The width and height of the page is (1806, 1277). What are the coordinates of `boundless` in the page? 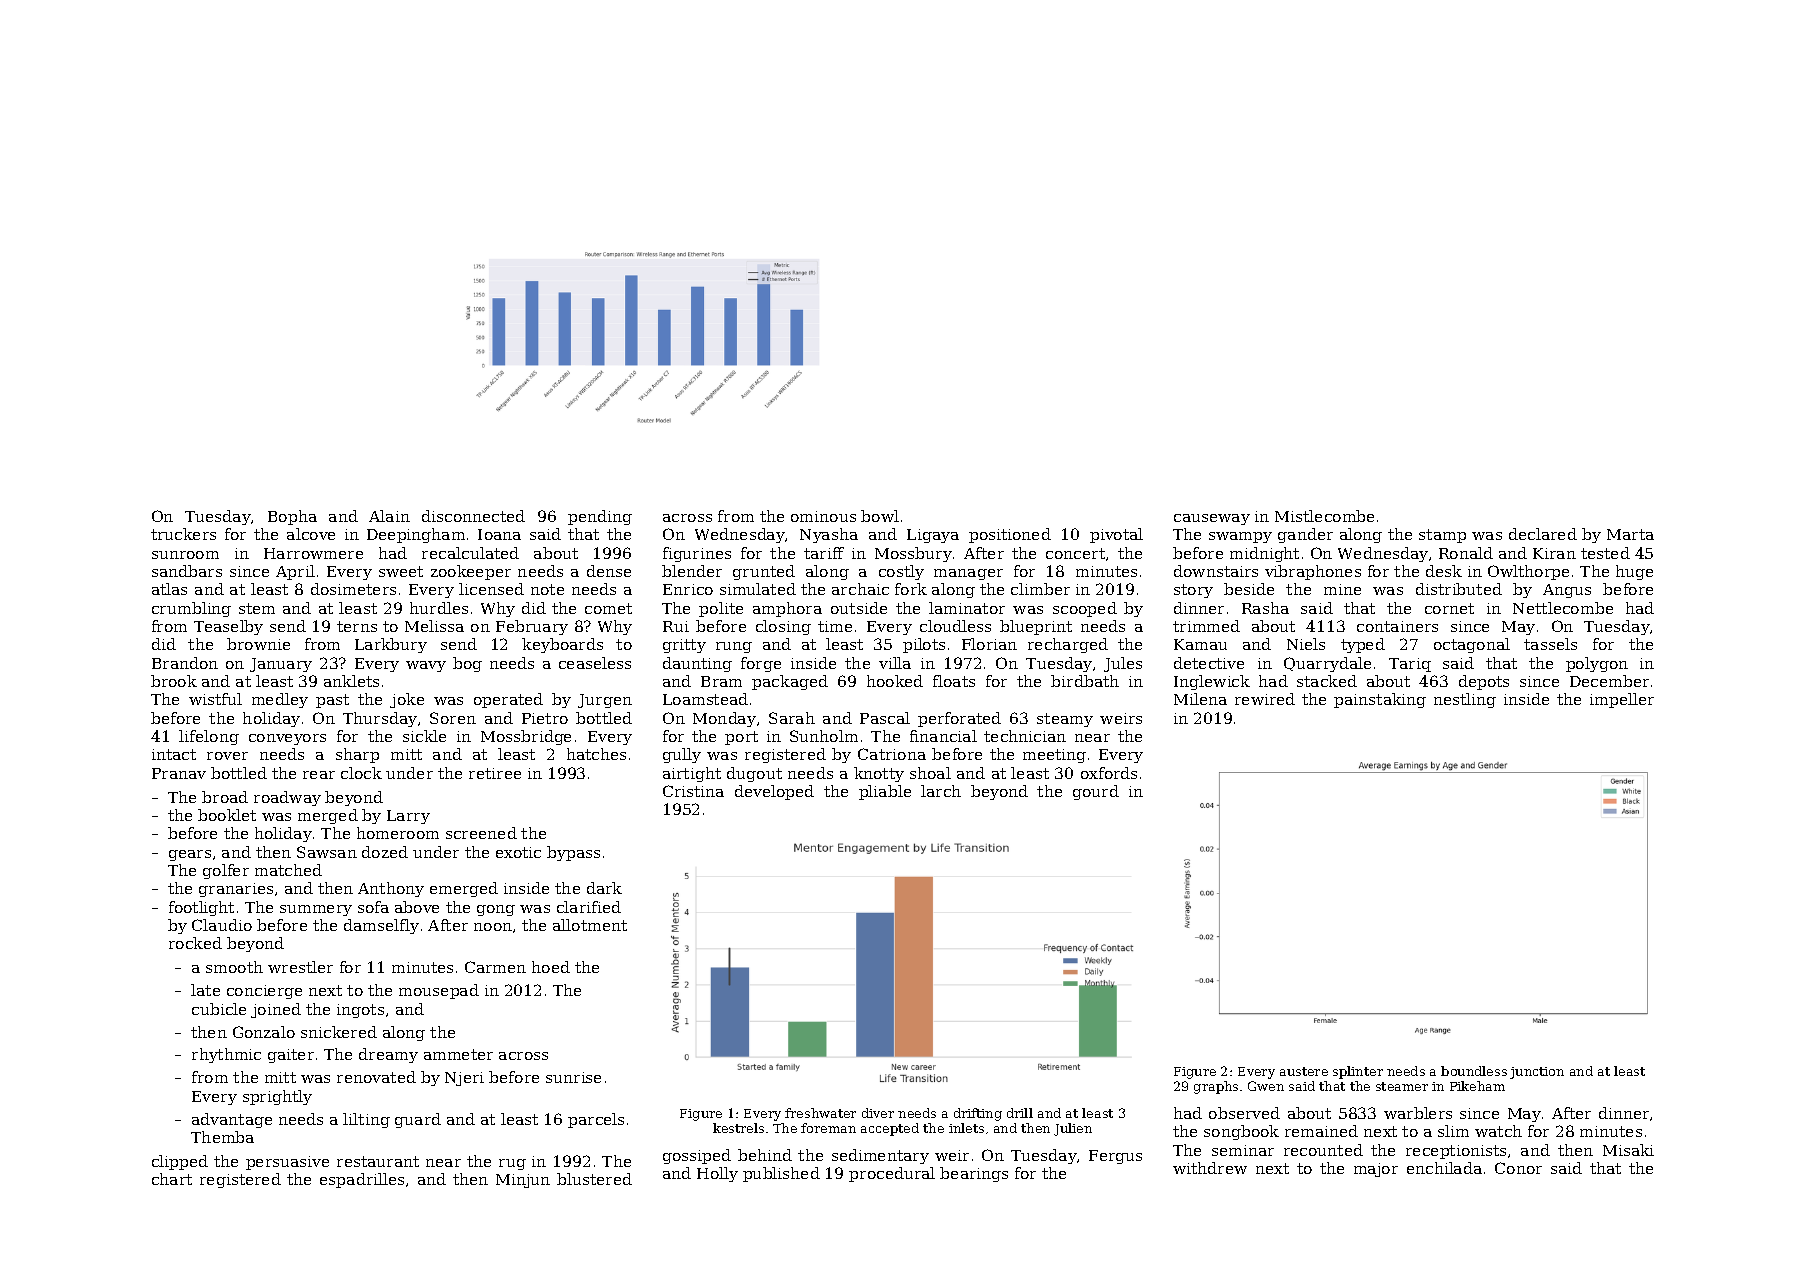 It's located at (1474, 1071).
